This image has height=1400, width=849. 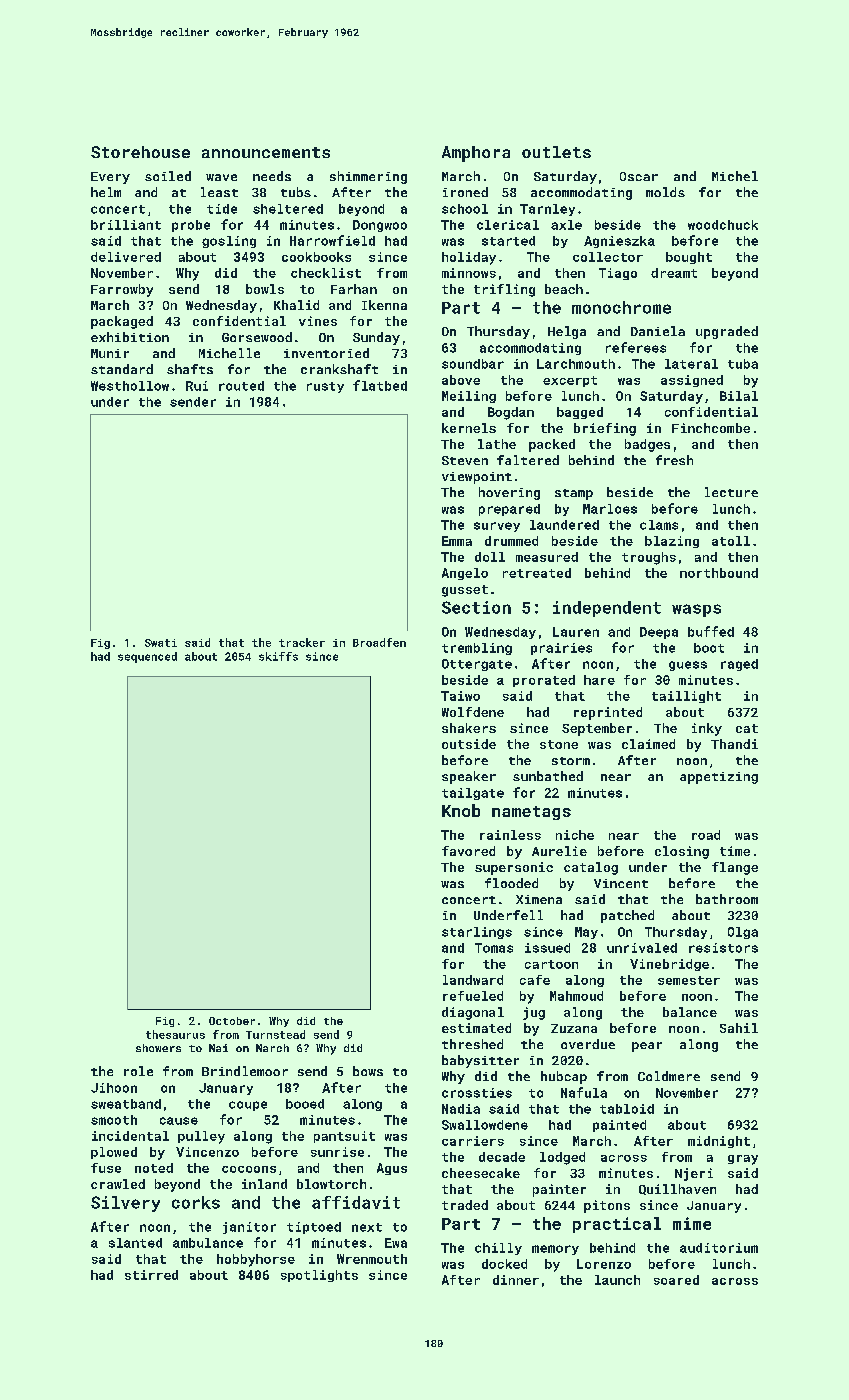 I want to click on Coldmere, so click(x=669, y=1076).
